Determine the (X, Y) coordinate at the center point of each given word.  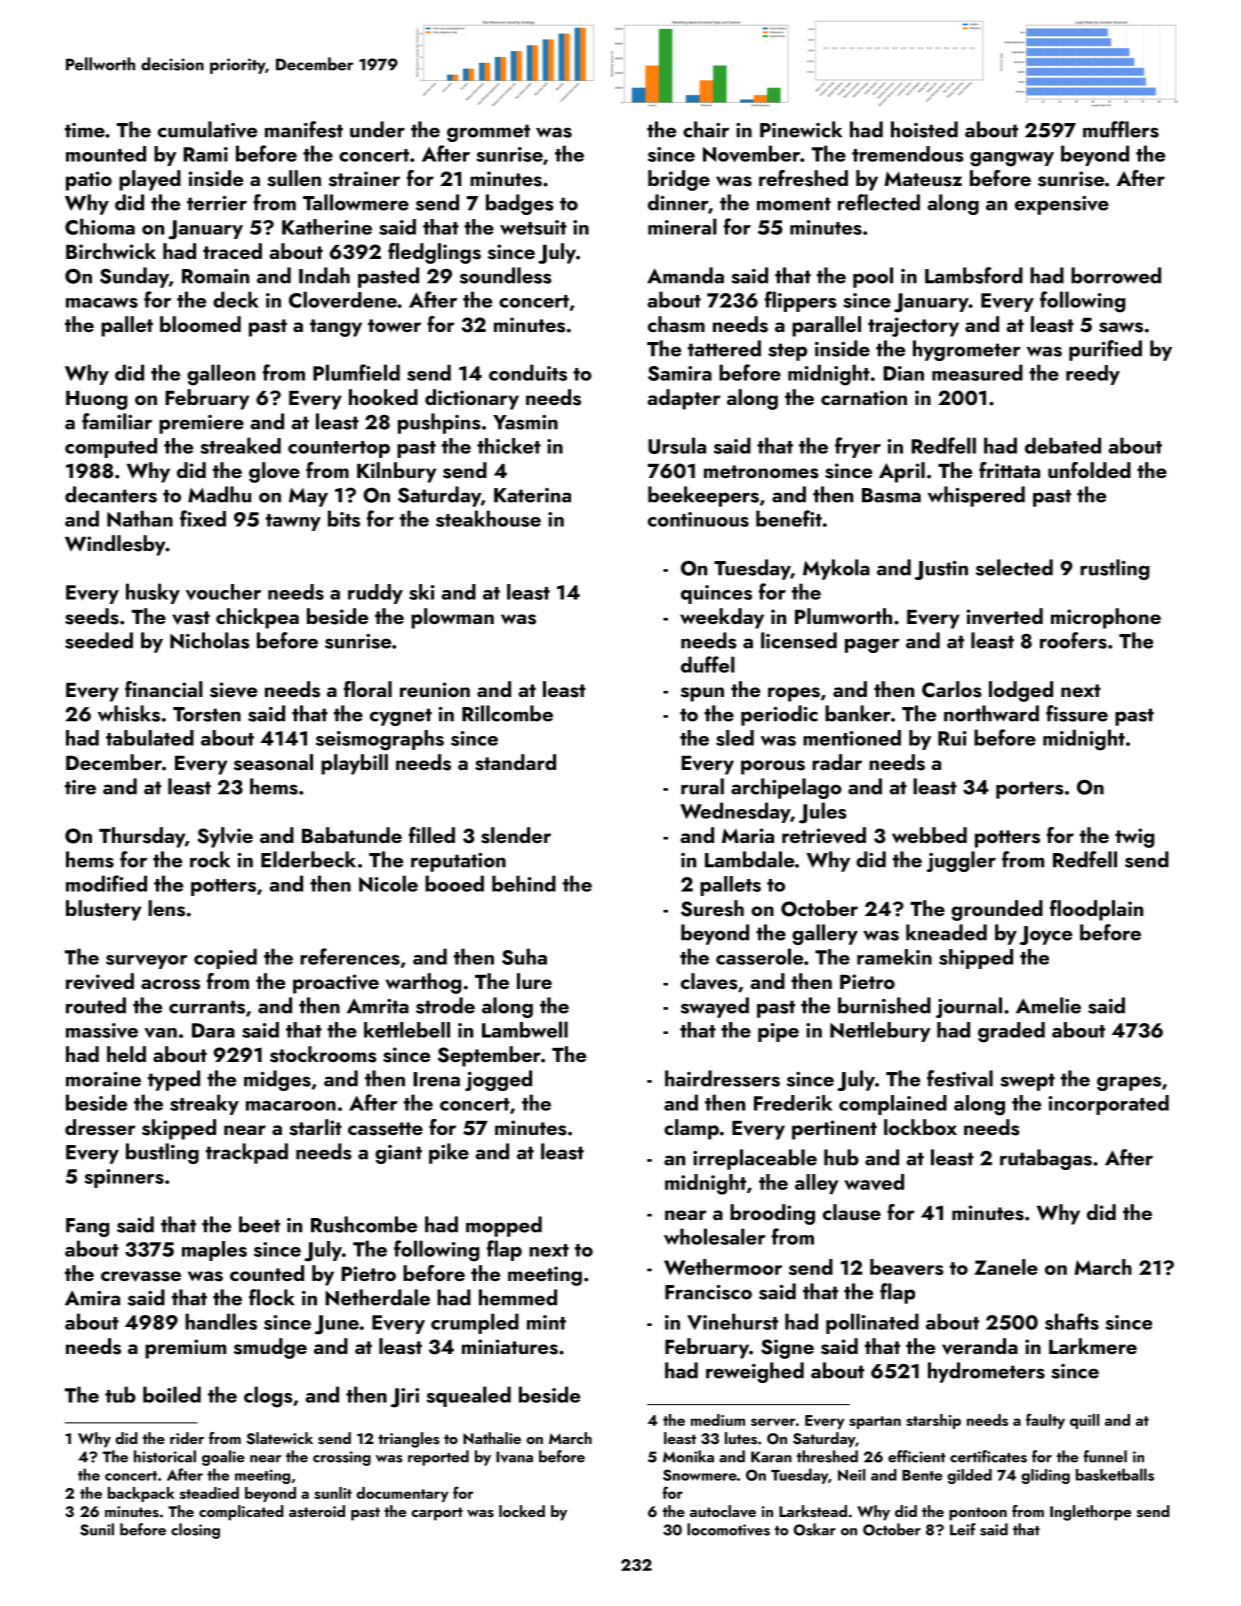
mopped (504, 1226)
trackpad (247, 1153)
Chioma (100, 226)
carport (437, 1514)
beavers (906, 1267)
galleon (221, 375)
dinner (678, 202)
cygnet (401, 717)
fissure (1077, 713)
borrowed (1116, 275)
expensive (1062, 205)
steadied (209, 1493)
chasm (676, 324)
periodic (779, 715)
